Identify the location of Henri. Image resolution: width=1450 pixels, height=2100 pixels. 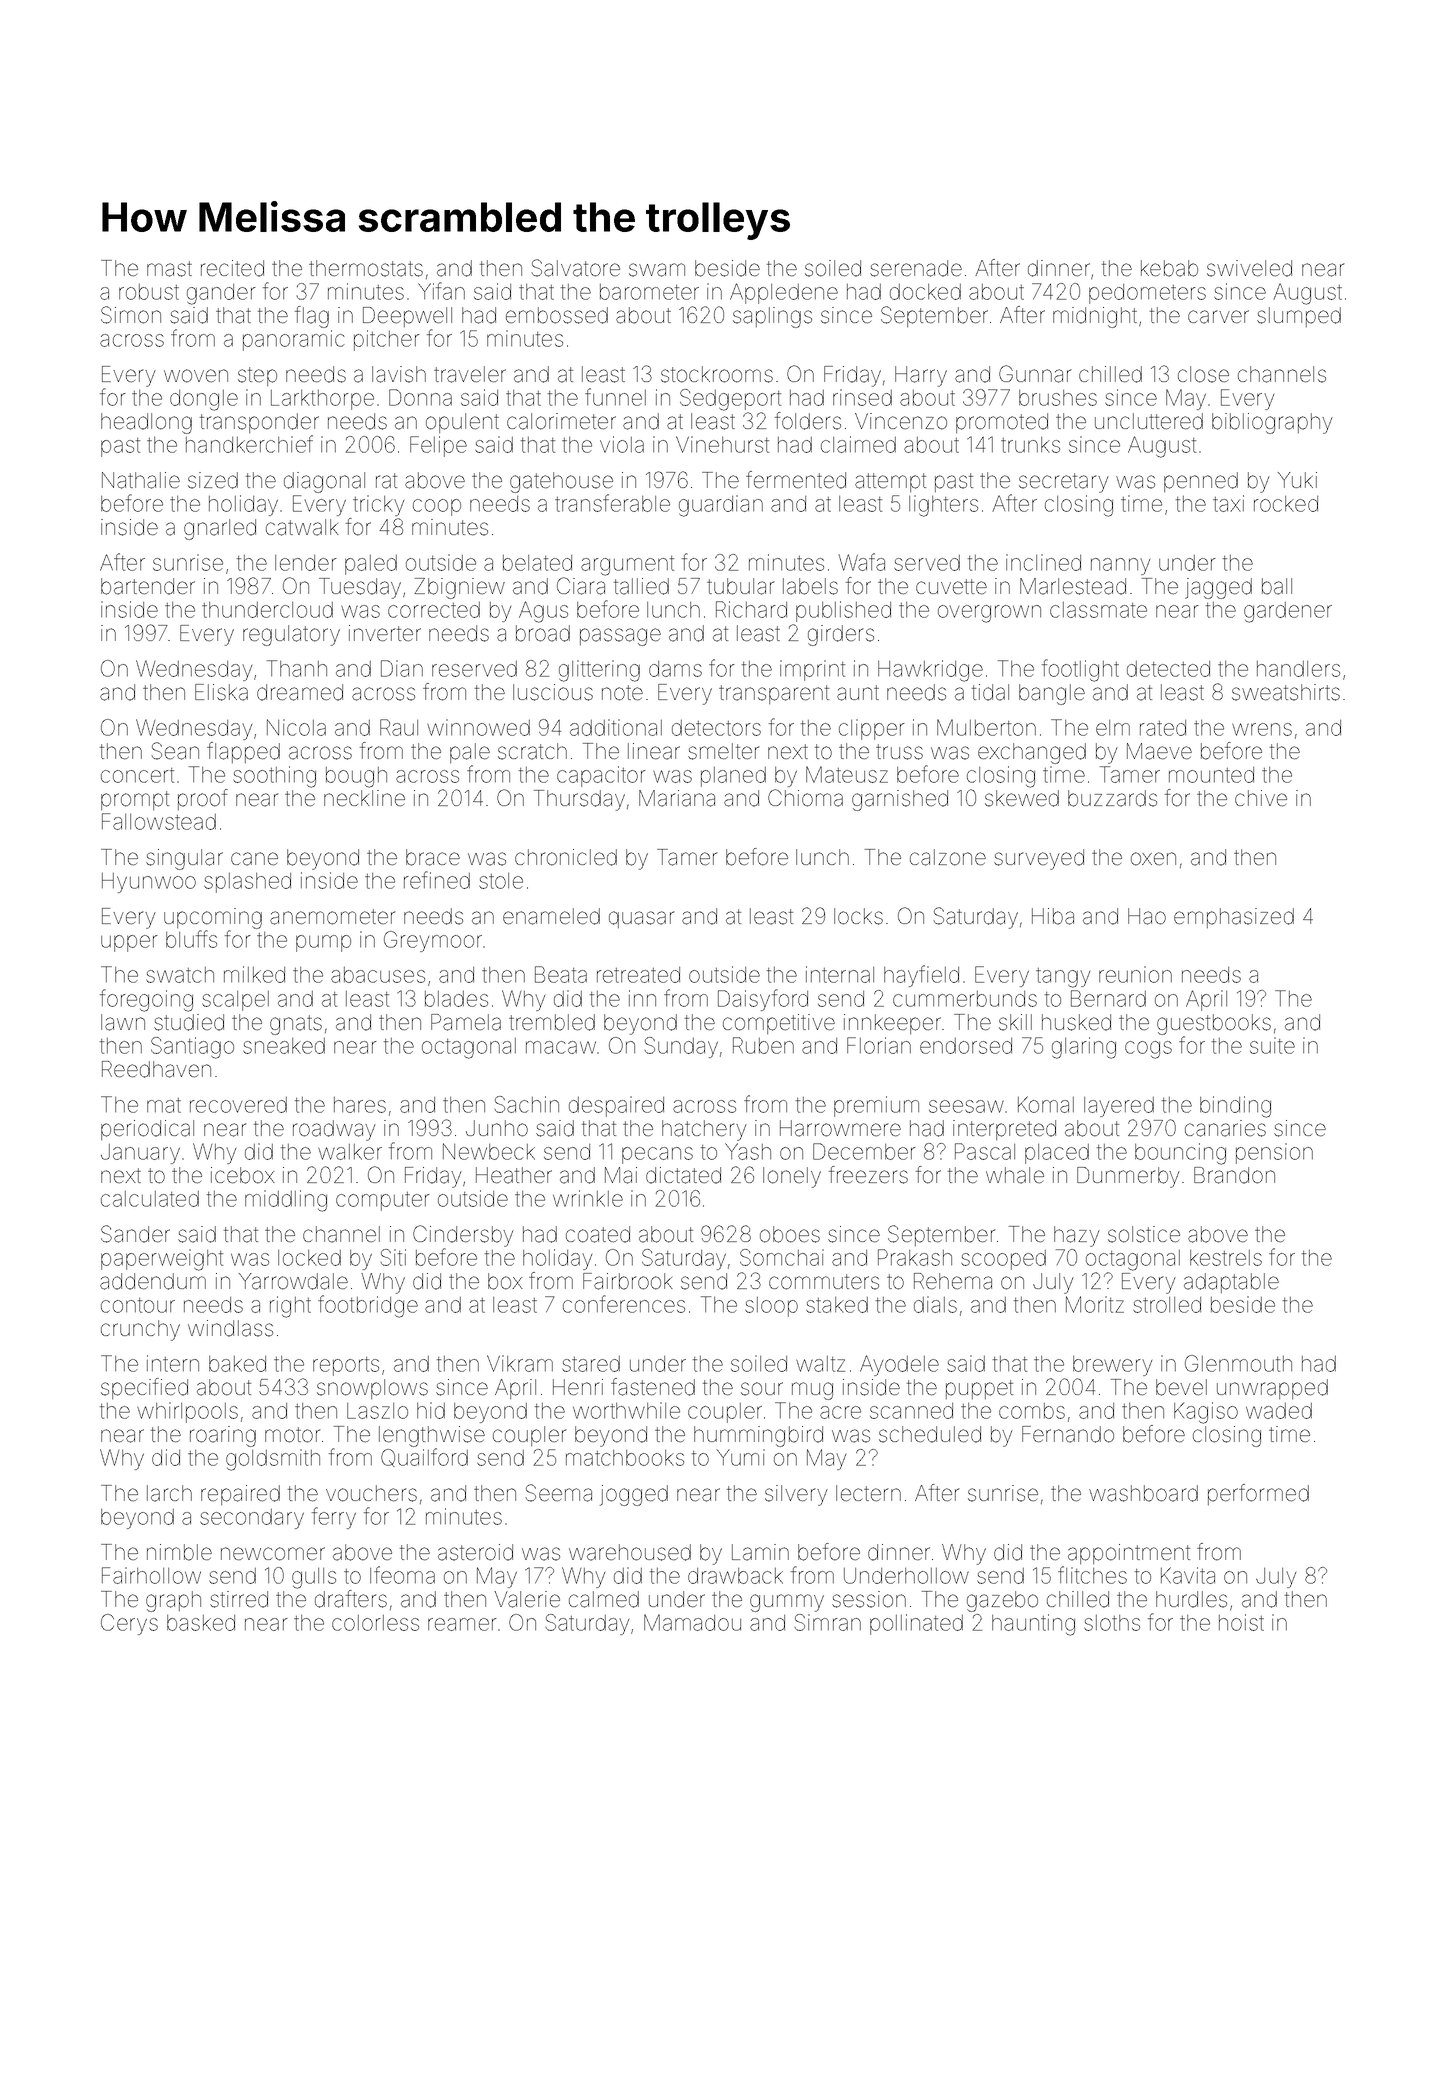
(578, 1387).
